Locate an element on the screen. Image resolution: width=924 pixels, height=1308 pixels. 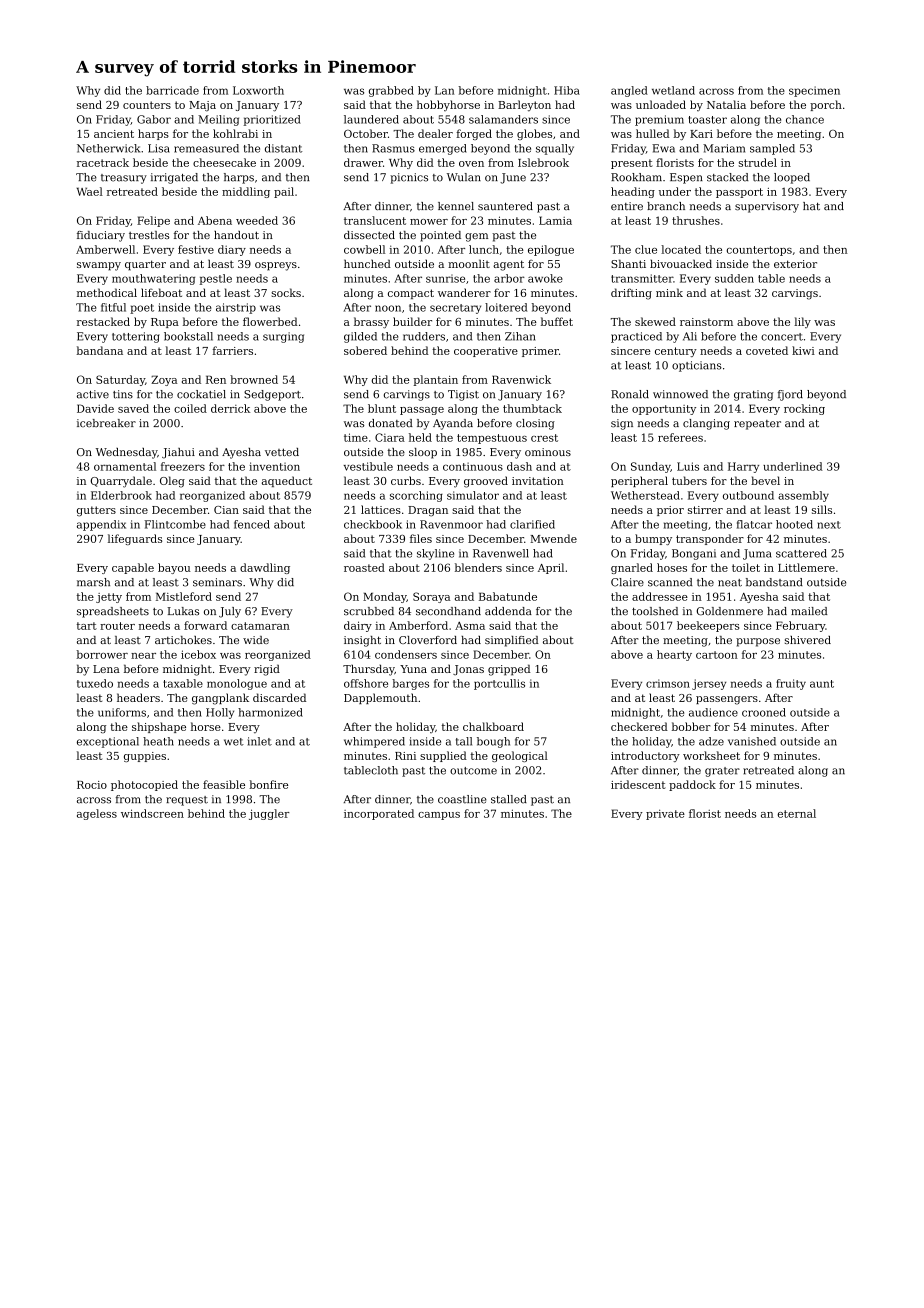
dissected is located at coordinates (369, 235).
